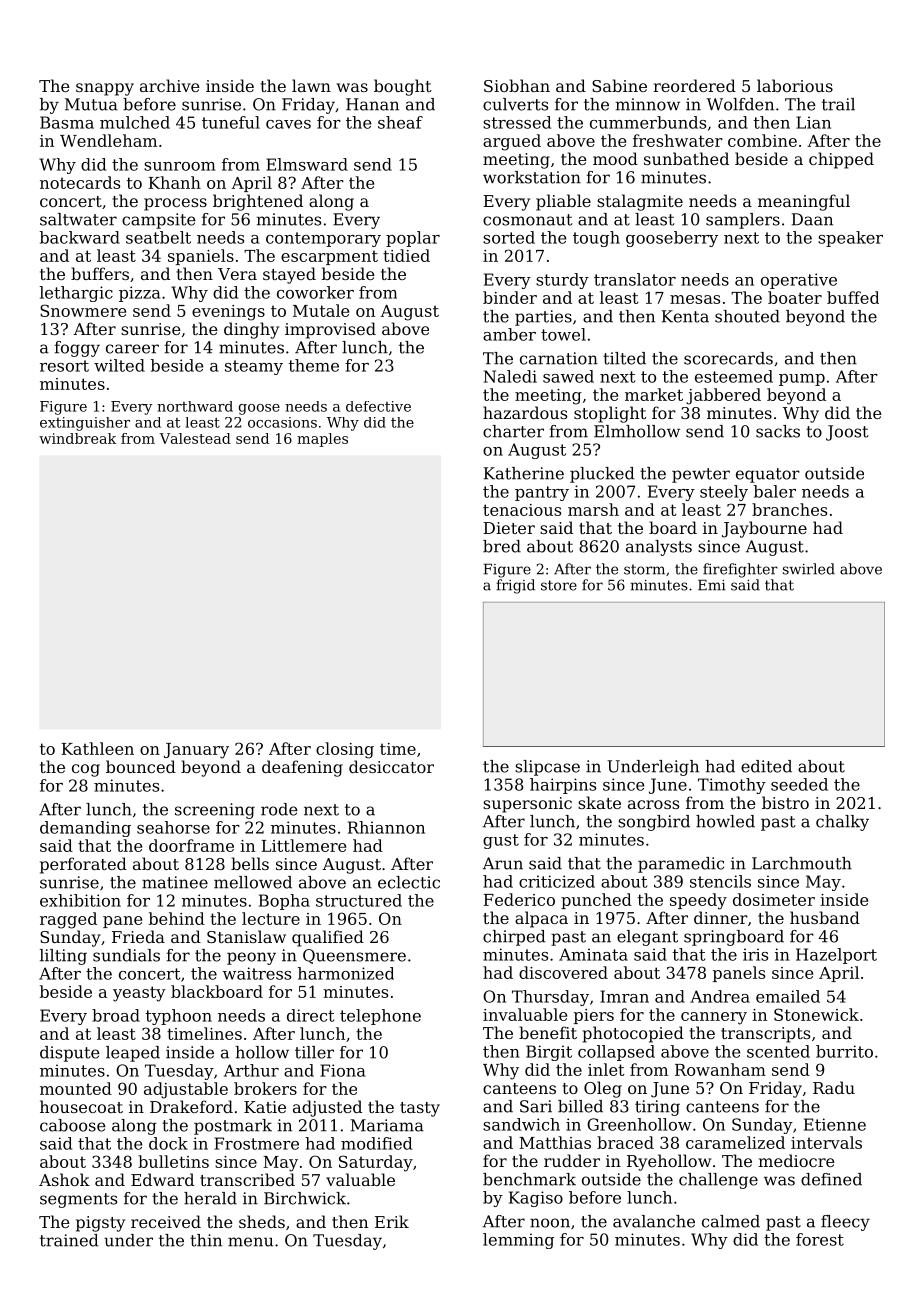  I want to click on equator, so click(768, 475).
